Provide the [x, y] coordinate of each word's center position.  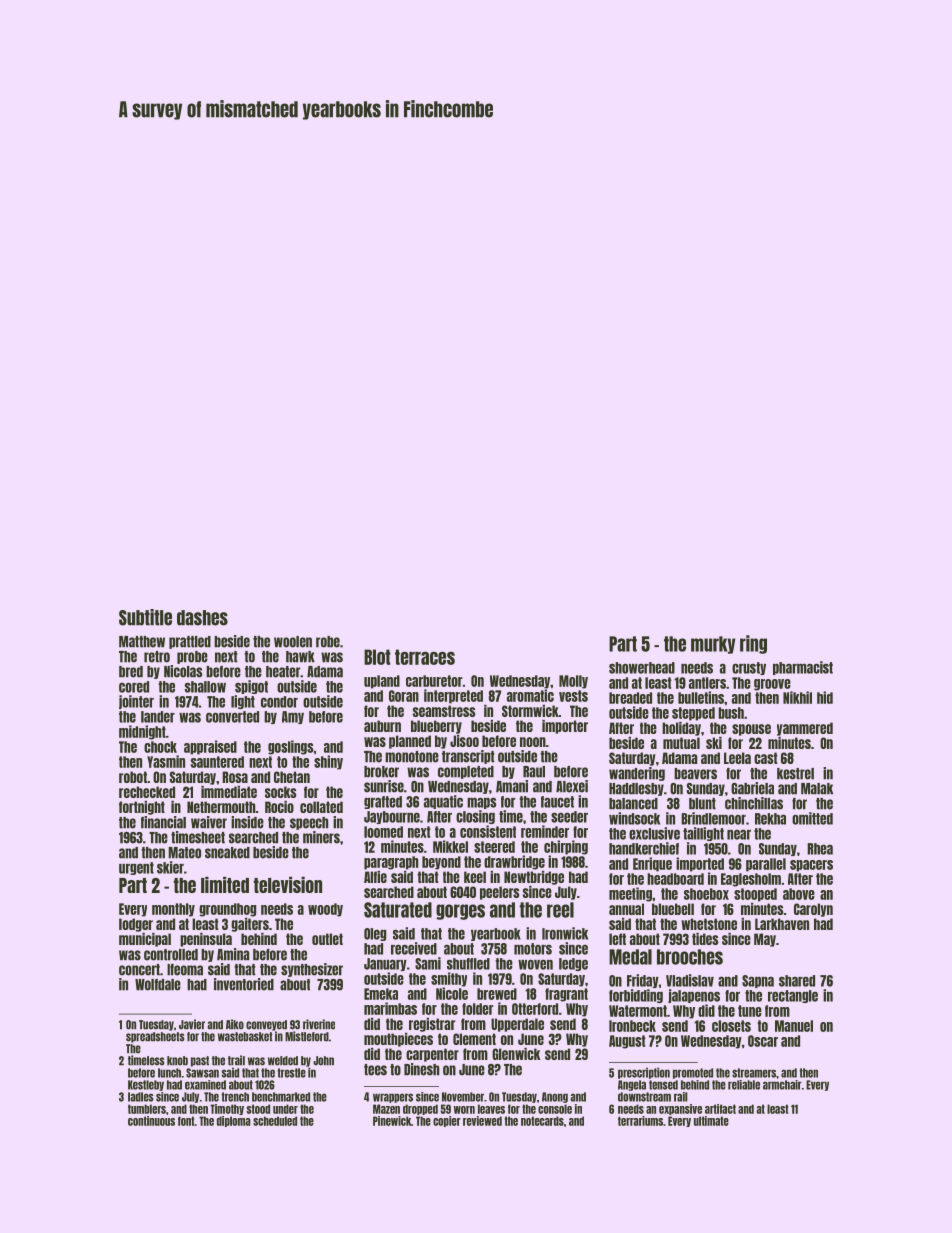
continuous [151, 1121]
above [799, 894]
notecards [542, 1121]
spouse [751, 730]
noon [533, 742]
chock [160, 747]
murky [713, 645]
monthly [173, 910]
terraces [425, 657]
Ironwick [565, 933]
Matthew [142, 642]
